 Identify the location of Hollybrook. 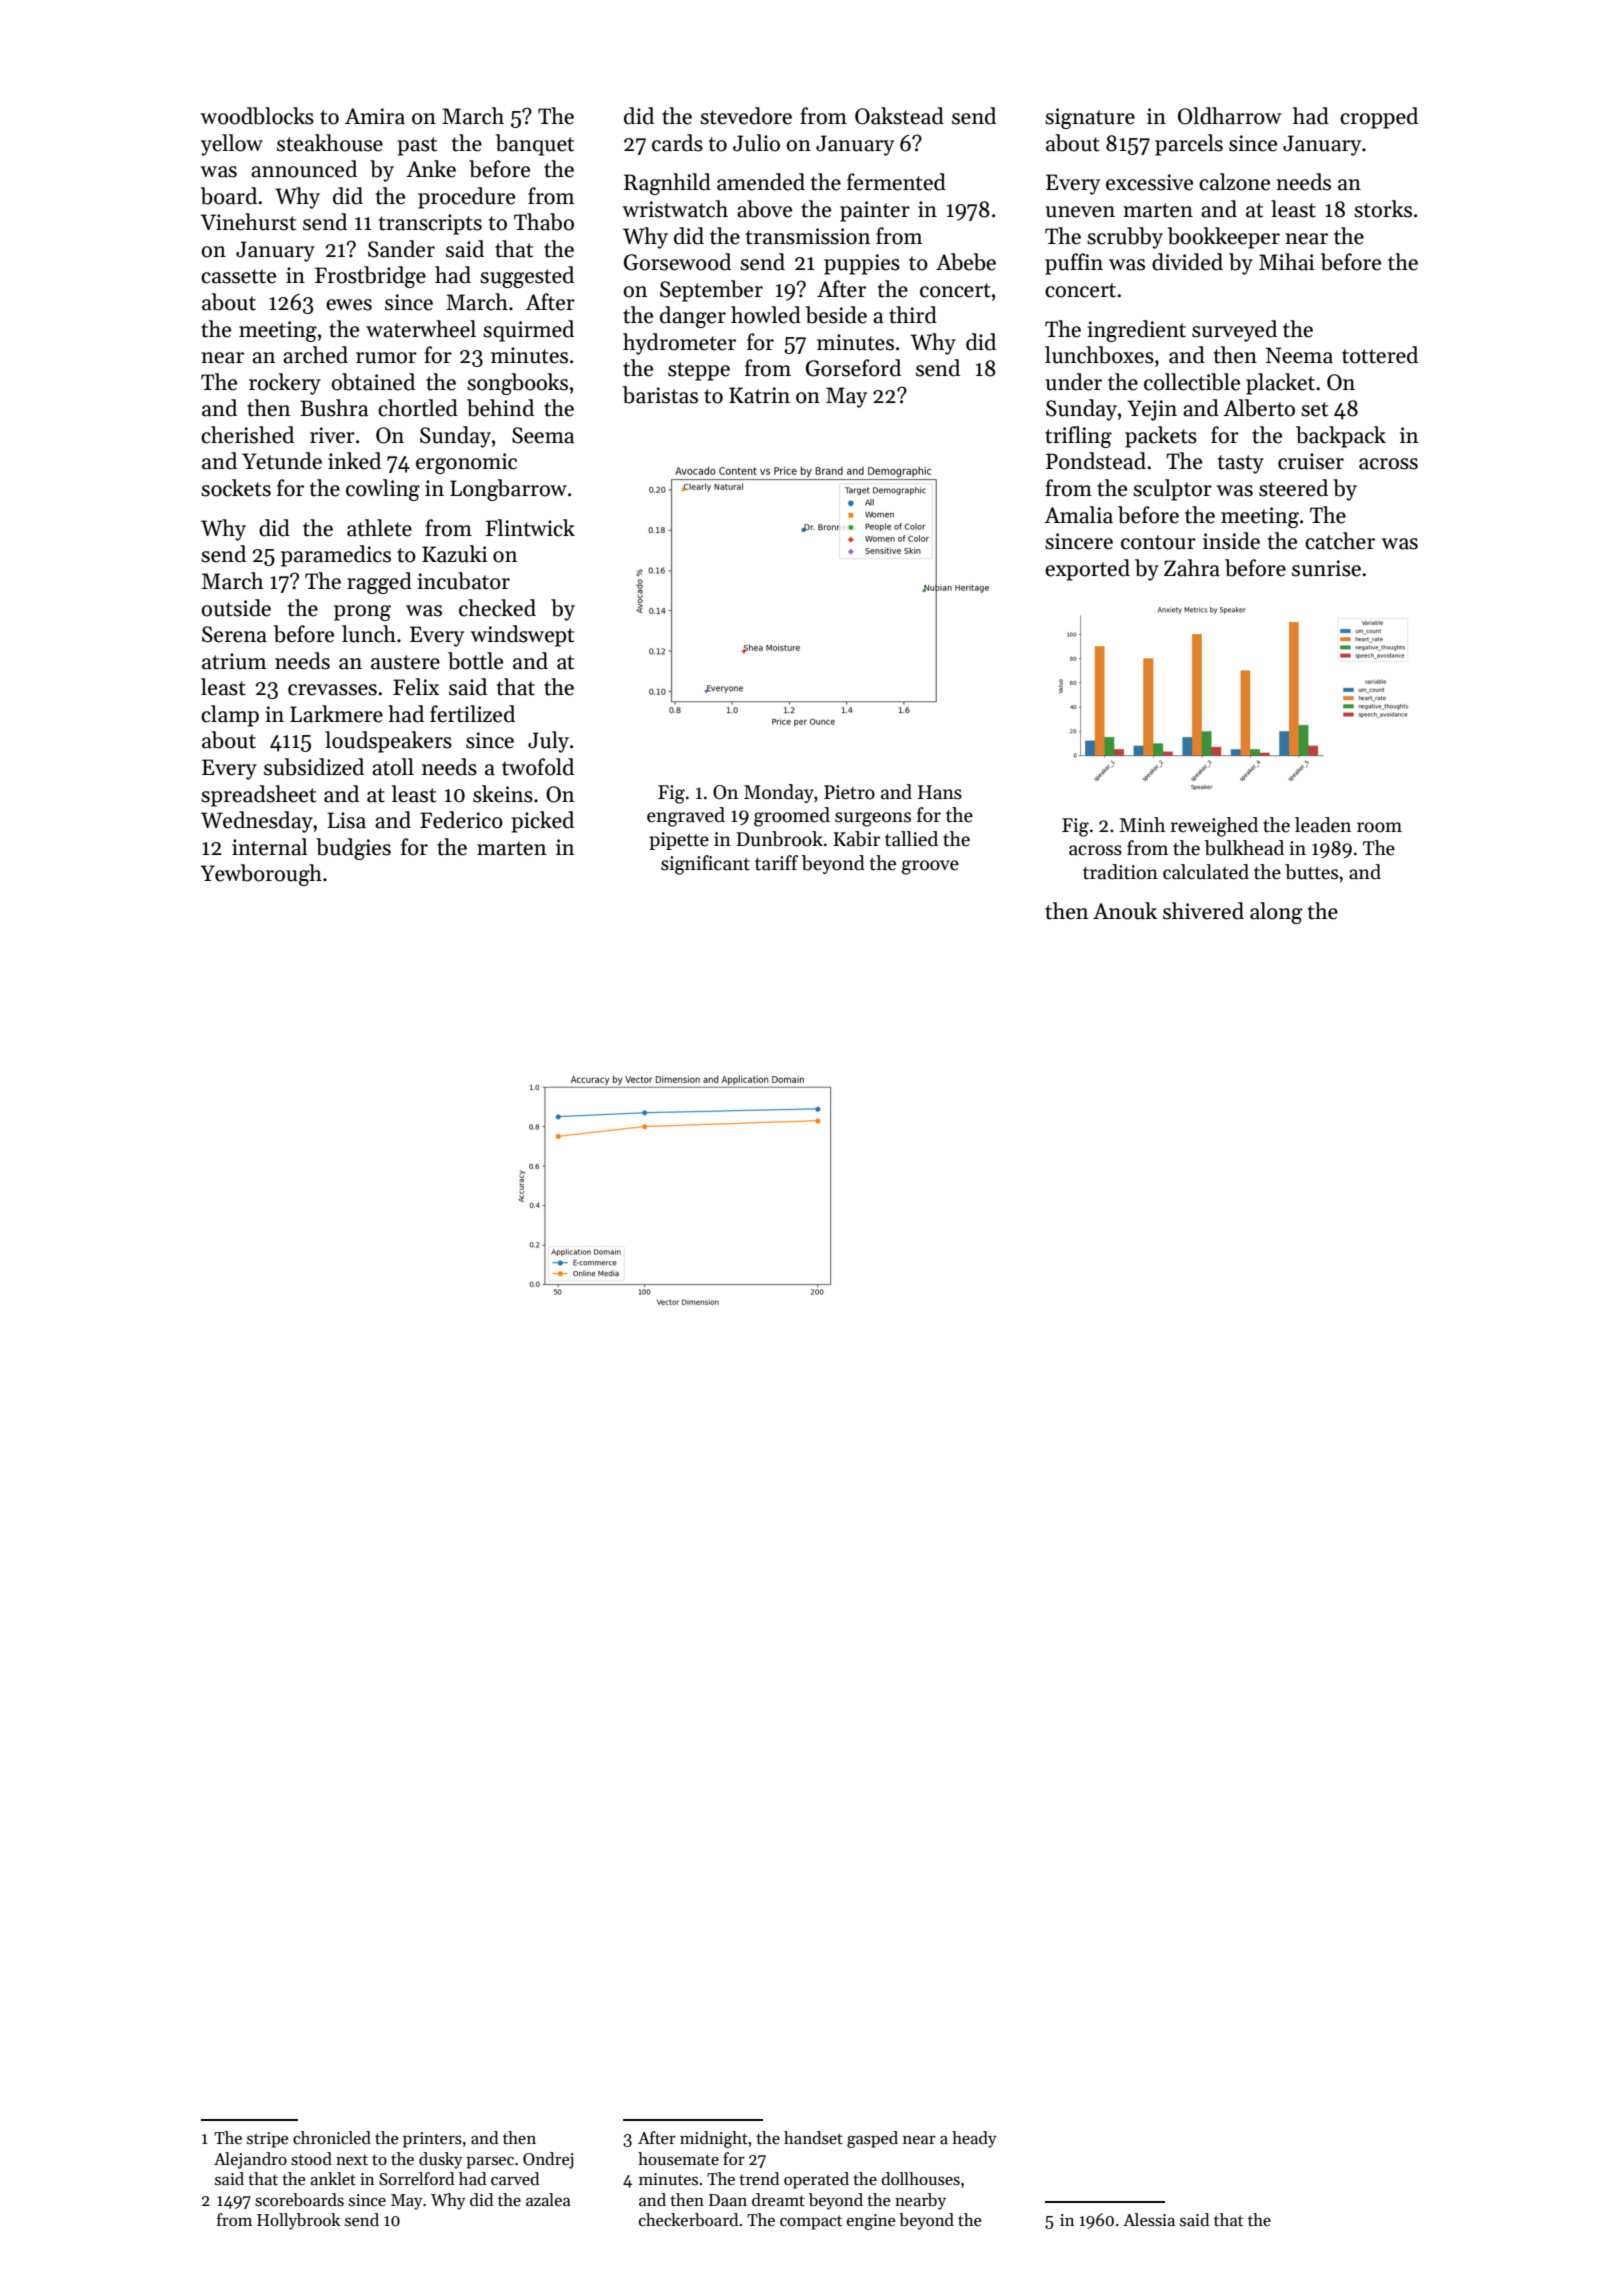
(298, 2221).
